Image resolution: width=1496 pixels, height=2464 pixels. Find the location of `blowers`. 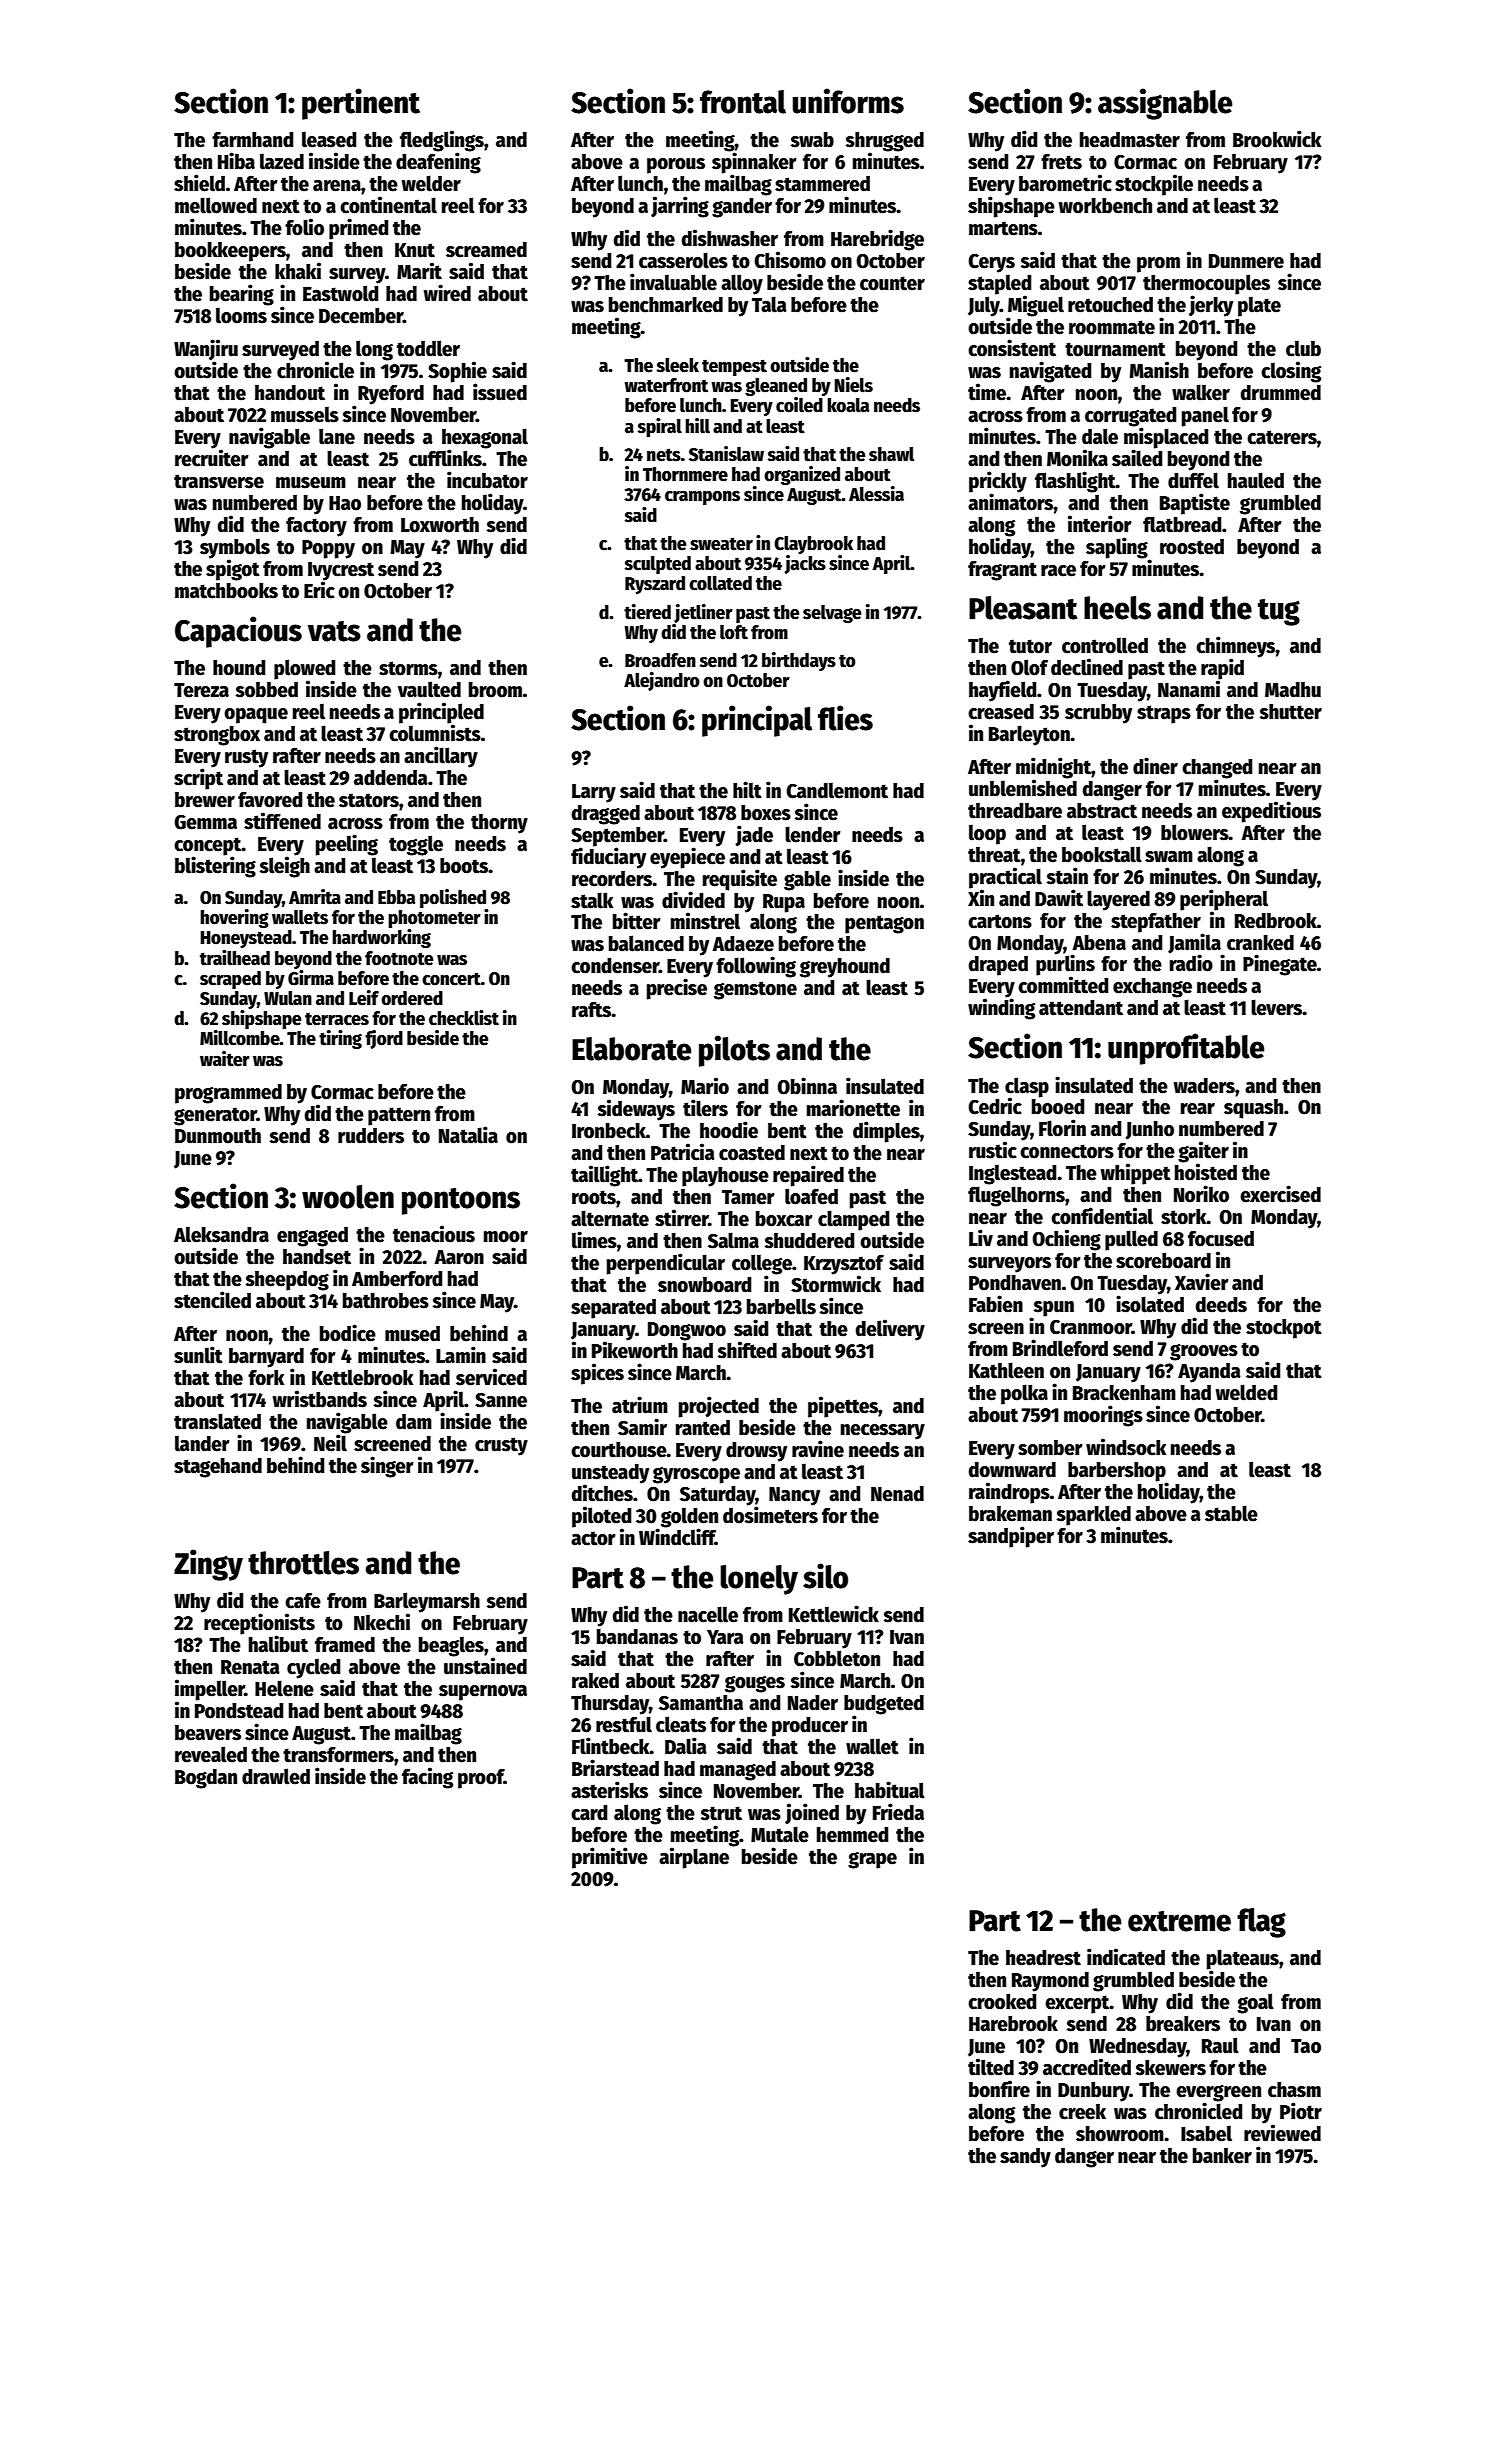

blowers is located at coordinates (1195, 832).
